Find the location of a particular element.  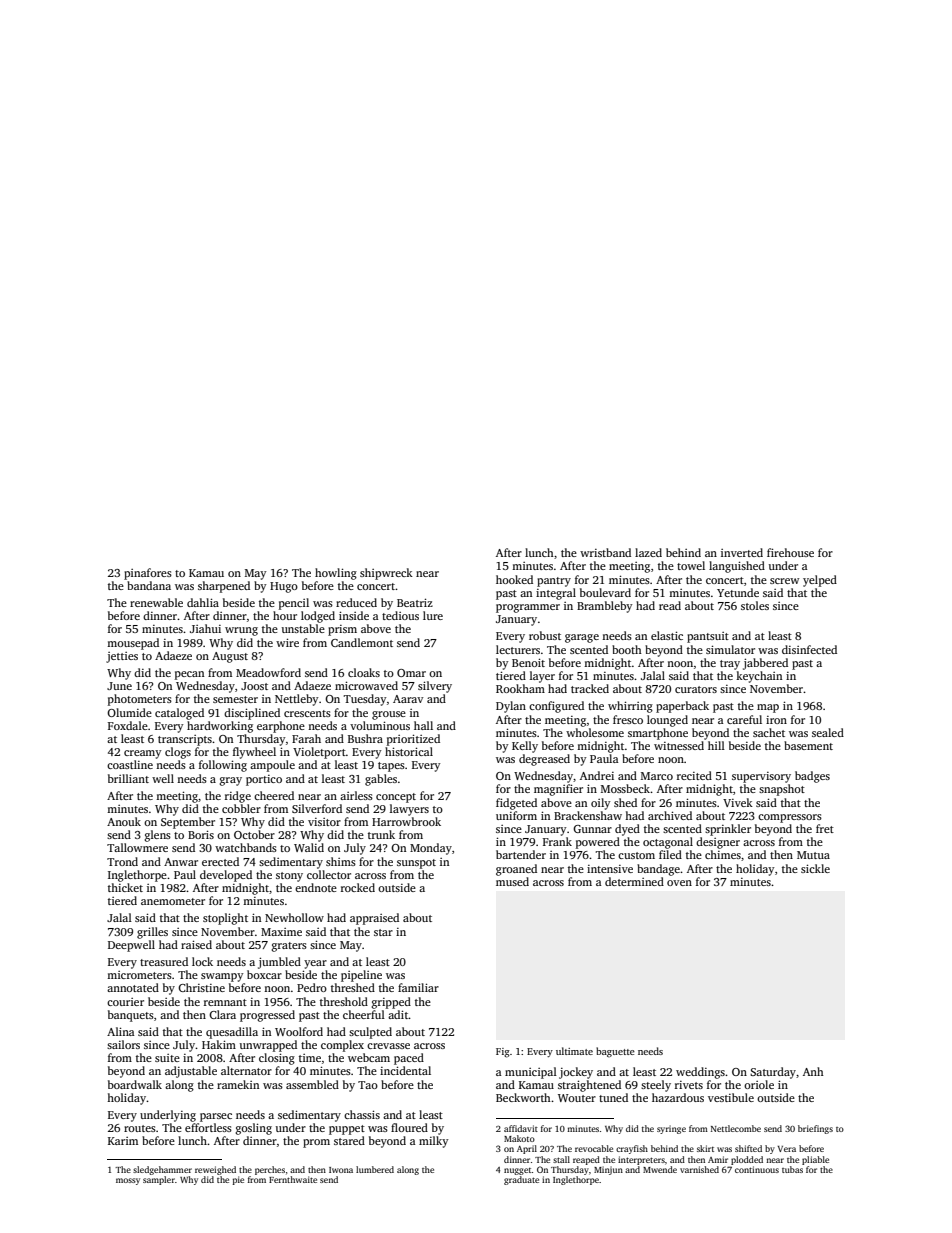

supervisory is located at coordinates (761, 777).
